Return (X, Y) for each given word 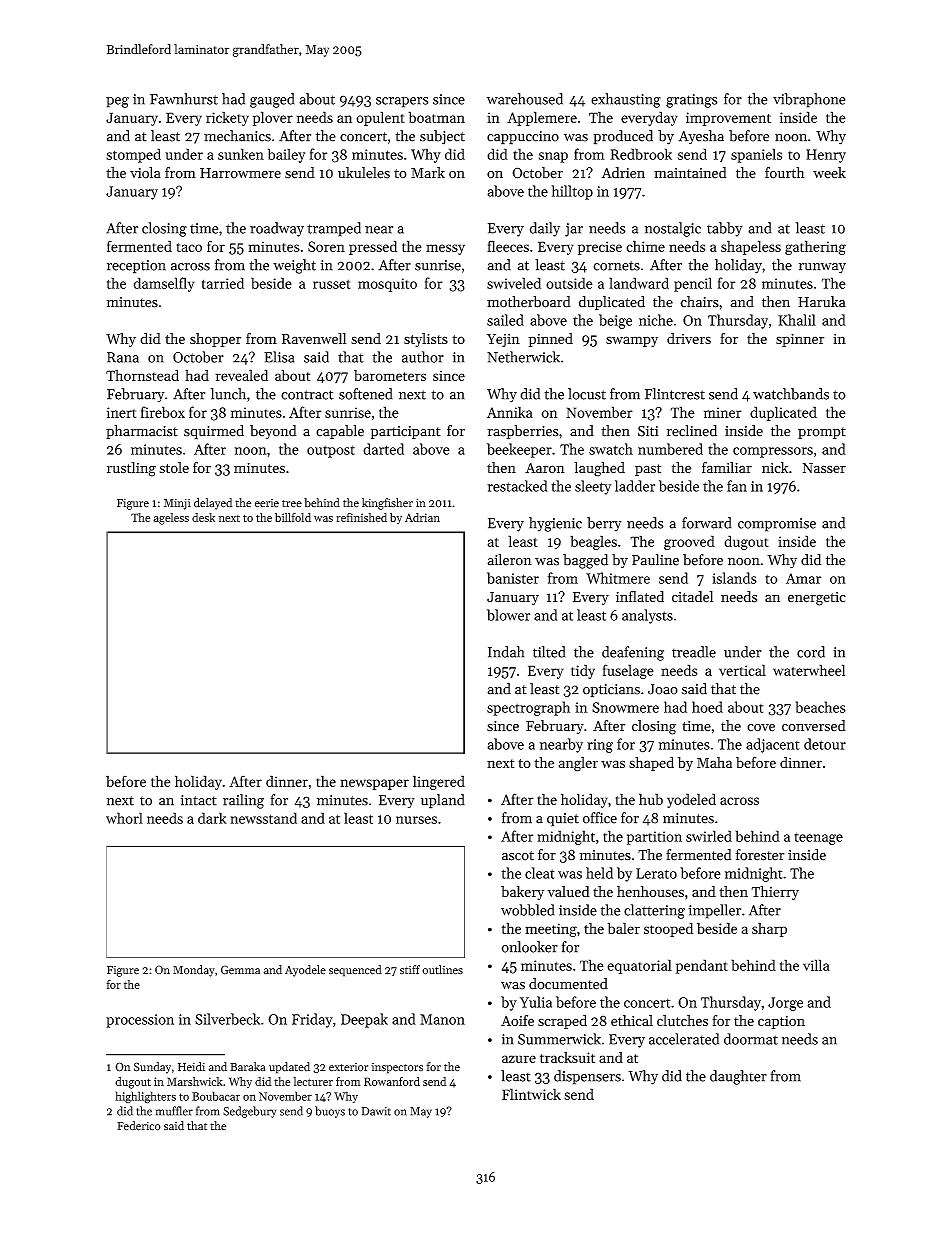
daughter (738, 1077)
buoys (330, 1112)
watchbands (791, 394)
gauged (272, 100)
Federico (139, 1126)
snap (553, 157)
